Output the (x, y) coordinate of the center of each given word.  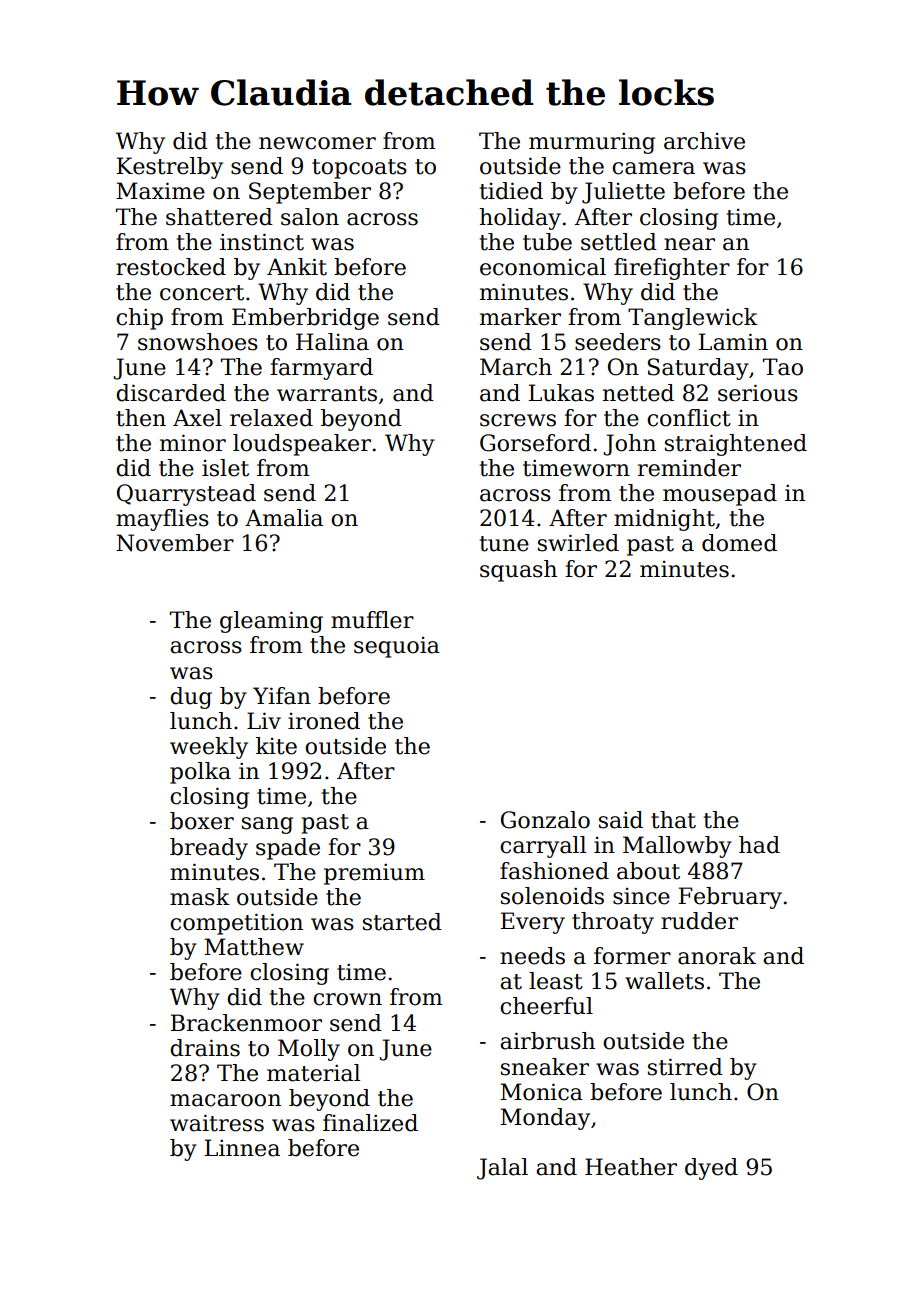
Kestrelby (170, 168)
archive (704, 141)
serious (758, 393)
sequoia (397, 647)
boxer (202, 821)
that (673, 820)
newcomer (317, 143)
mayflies (162, 520)
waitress (217, 1123)
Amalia (284, 518)
